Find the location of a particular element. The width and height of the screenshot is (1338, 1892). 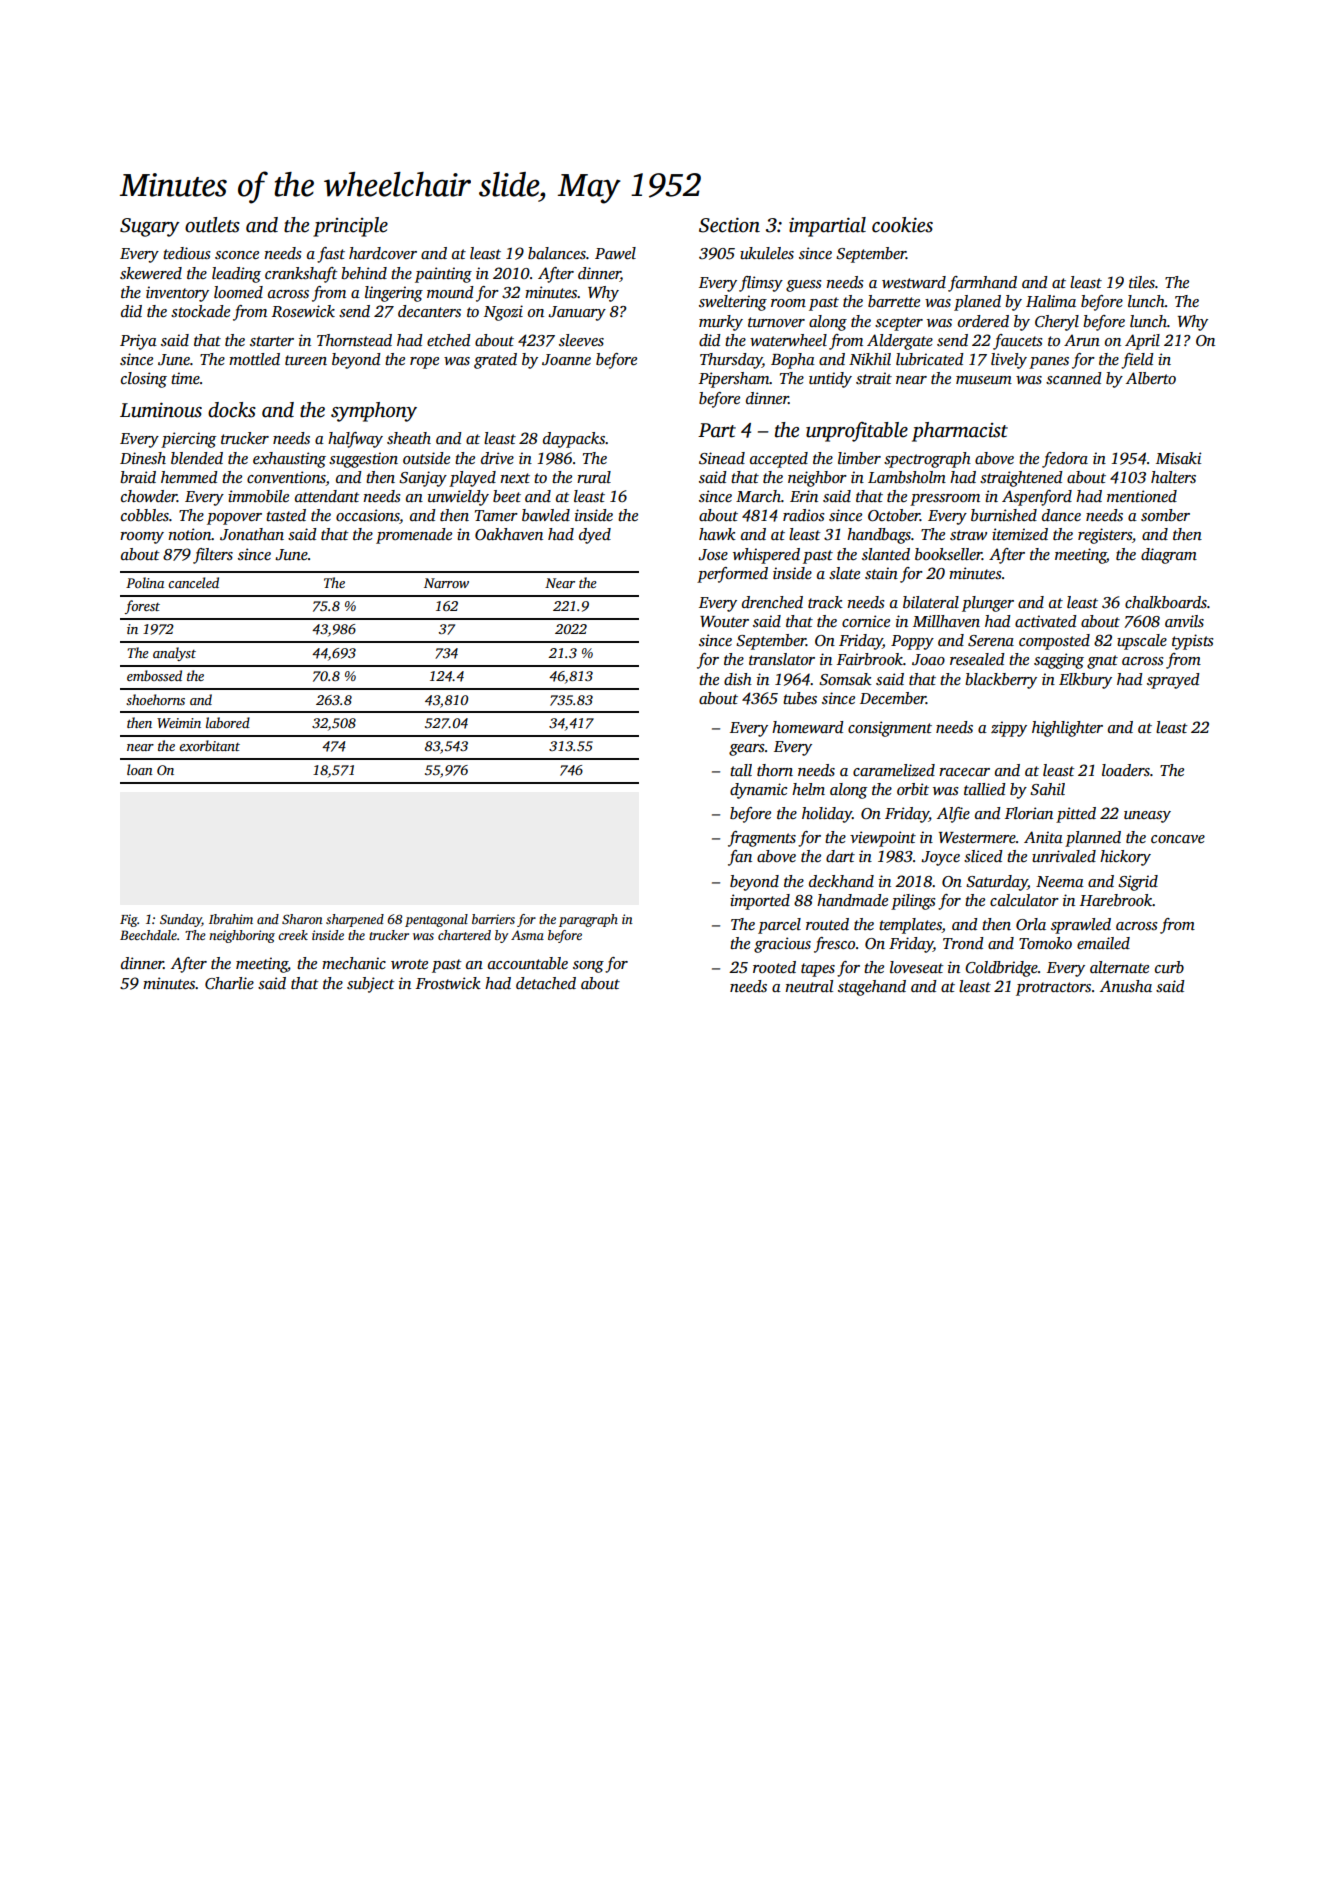

sharpened is located at coordinates (355, 920).
